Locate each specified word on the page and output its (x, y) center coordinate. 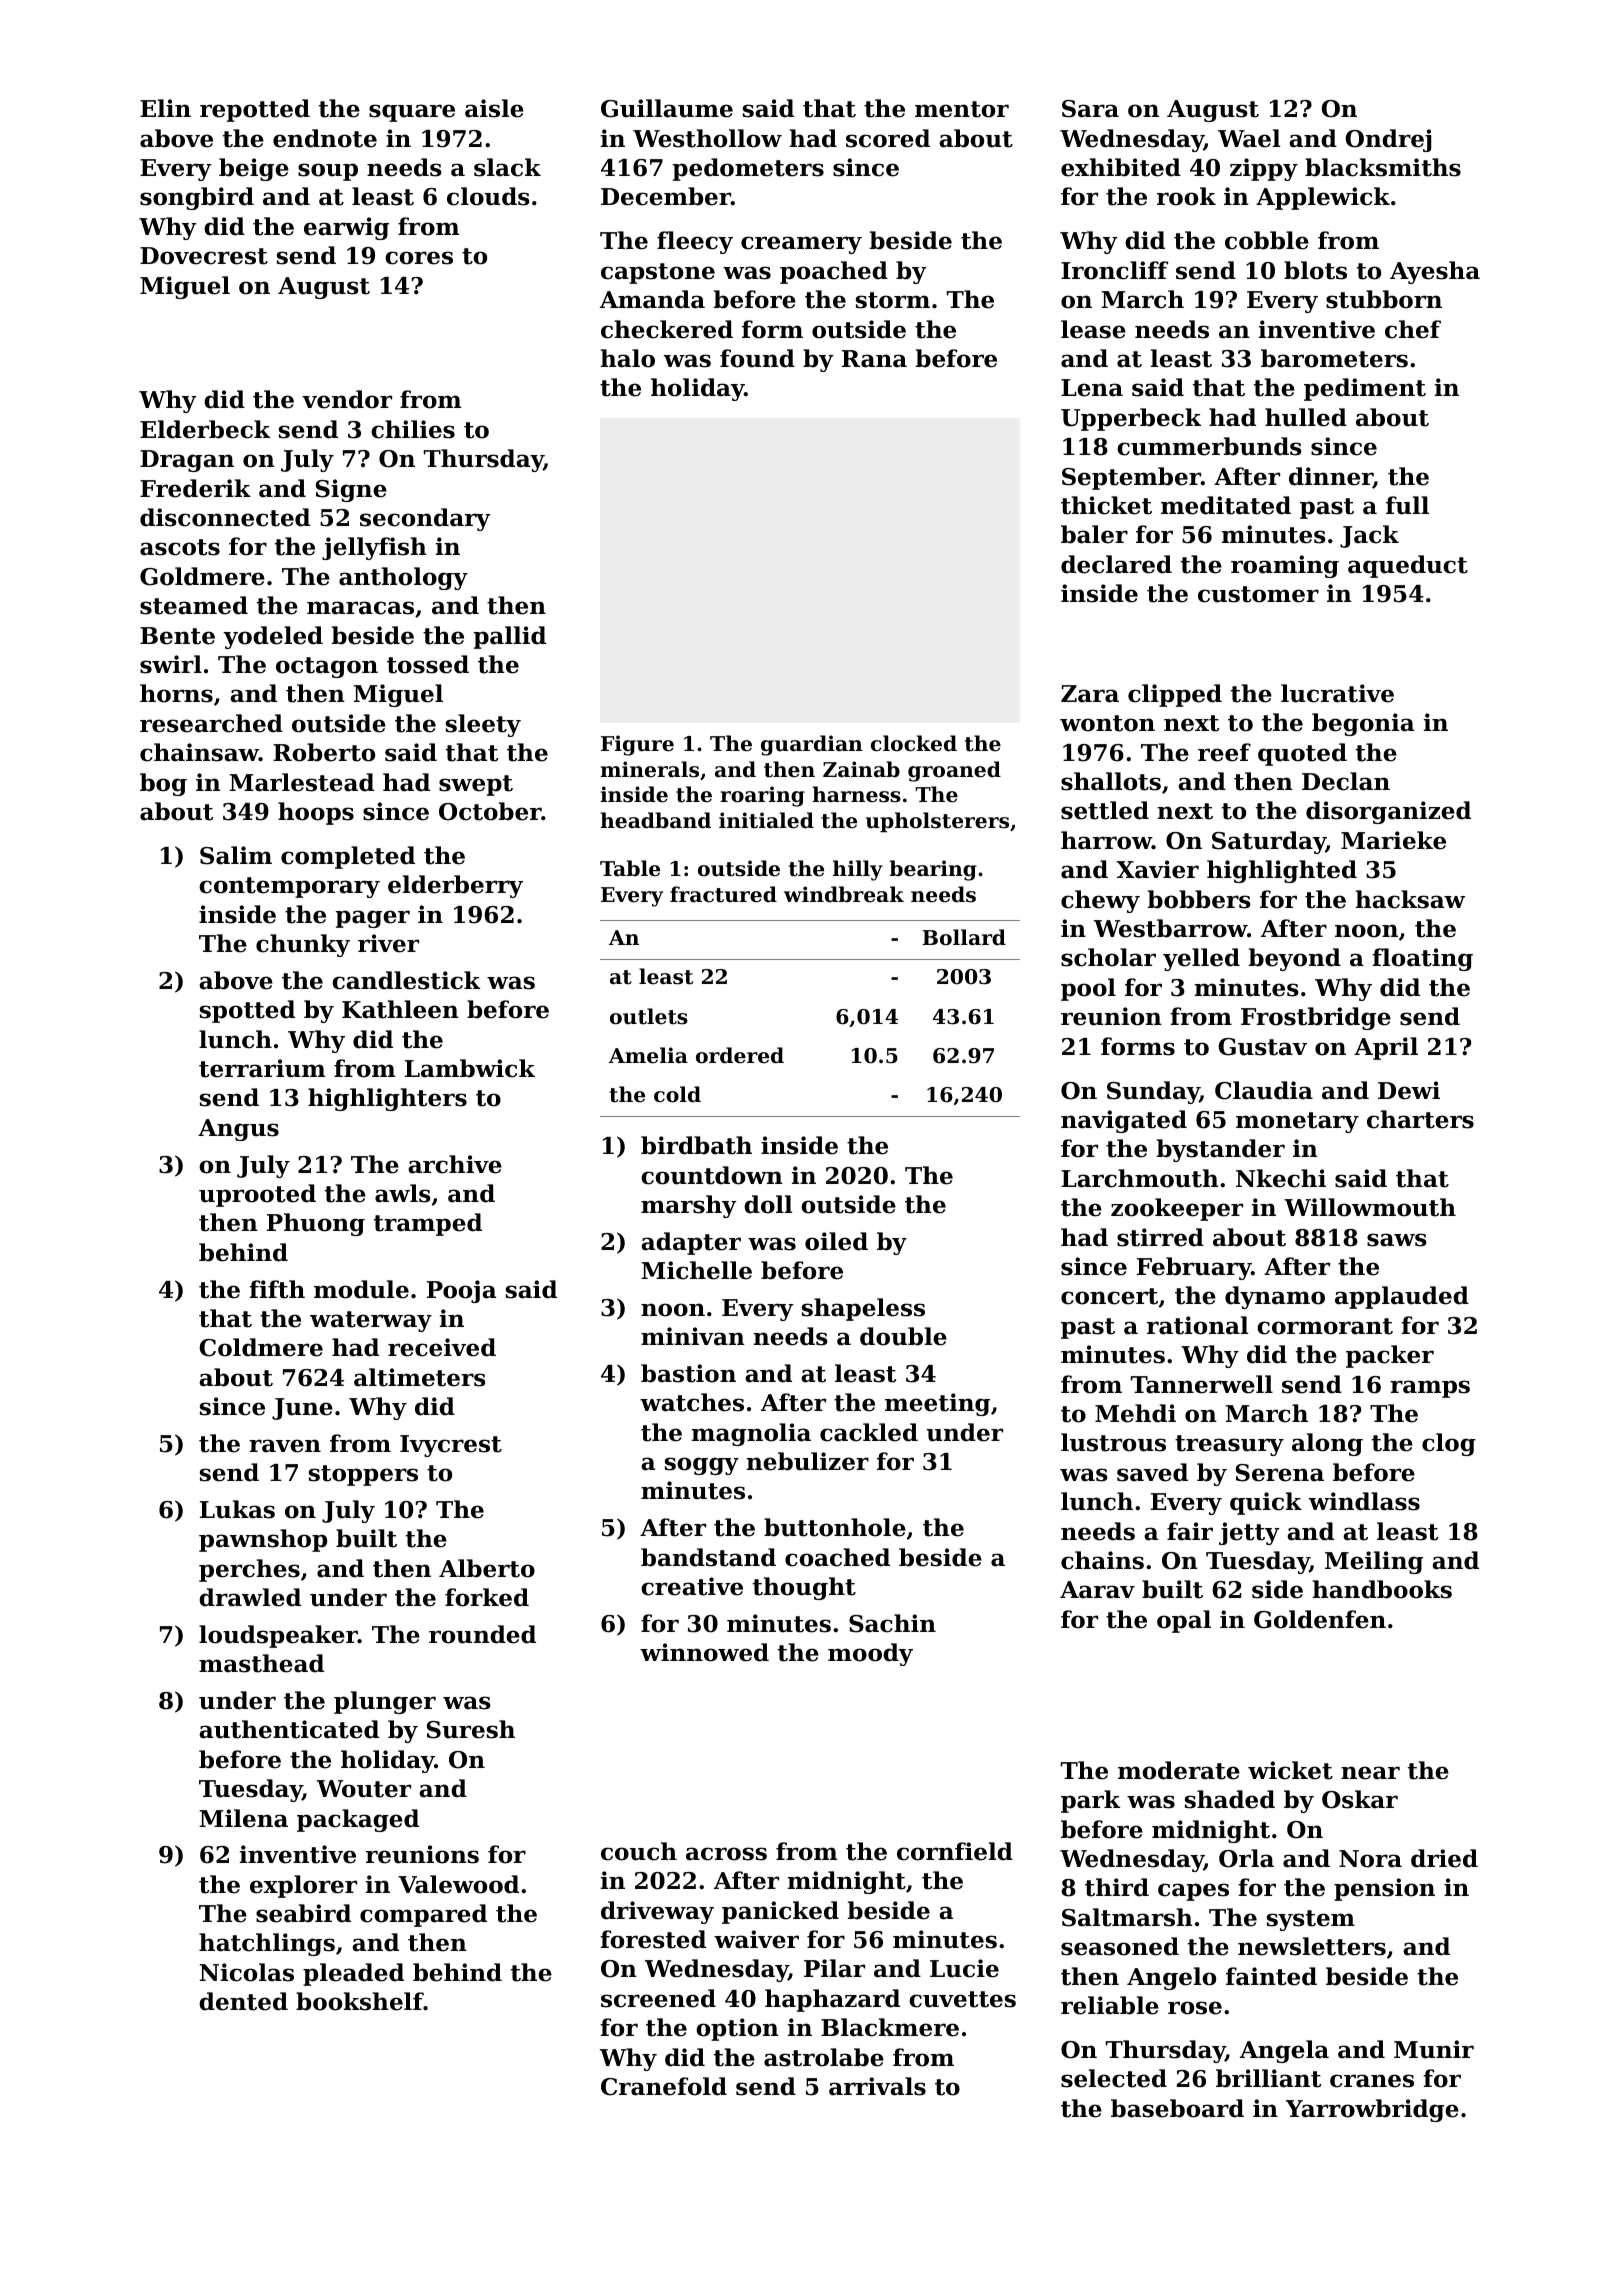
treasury (1229, 1445)
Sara (1090, 109)
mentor (962, 109)
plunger (385, 1702)
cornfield (955, 1851)
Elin (165, 108)
